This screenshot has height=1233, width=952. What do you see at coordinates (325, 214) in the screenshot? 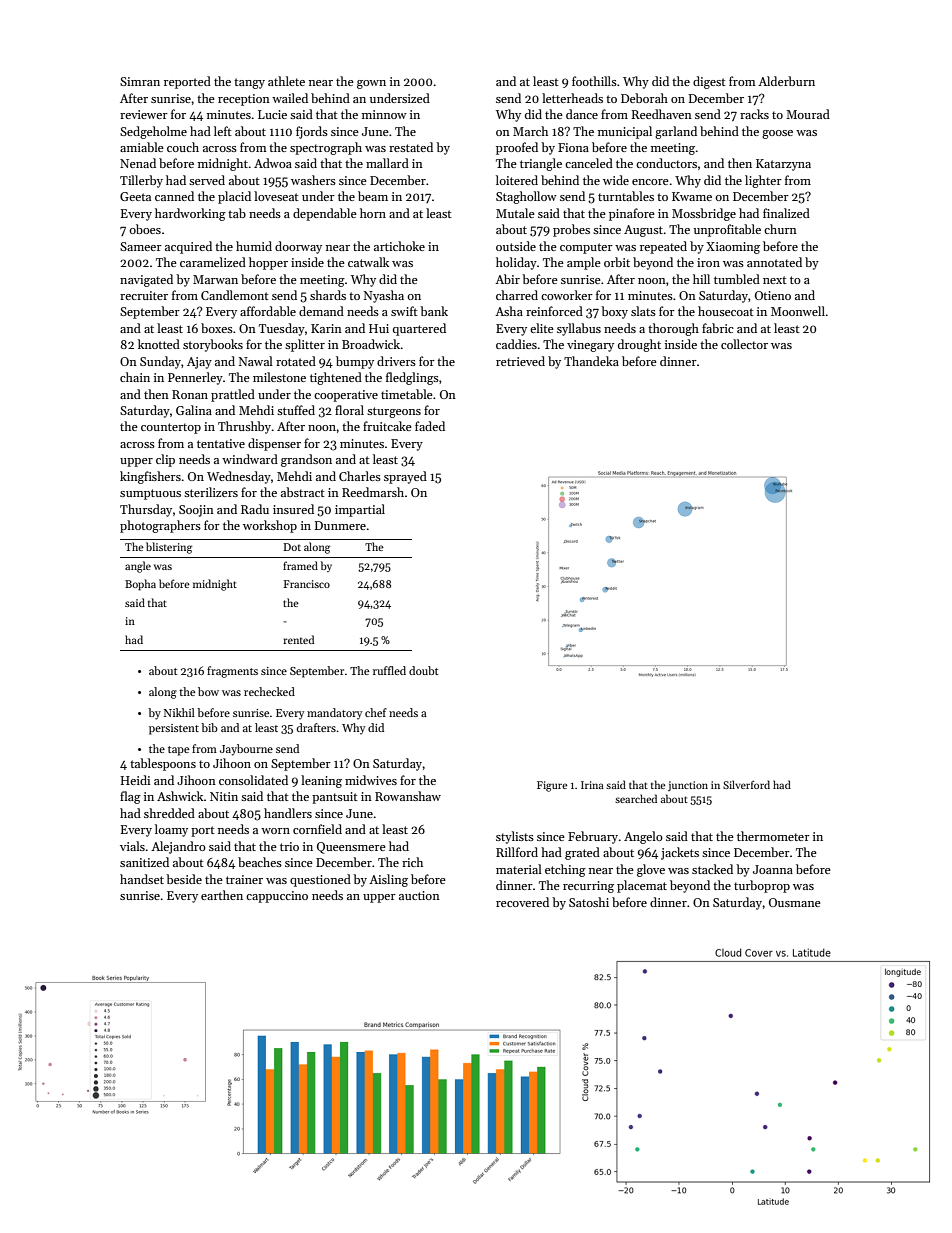
I see `dependable` at bounding box center [325, 214].
